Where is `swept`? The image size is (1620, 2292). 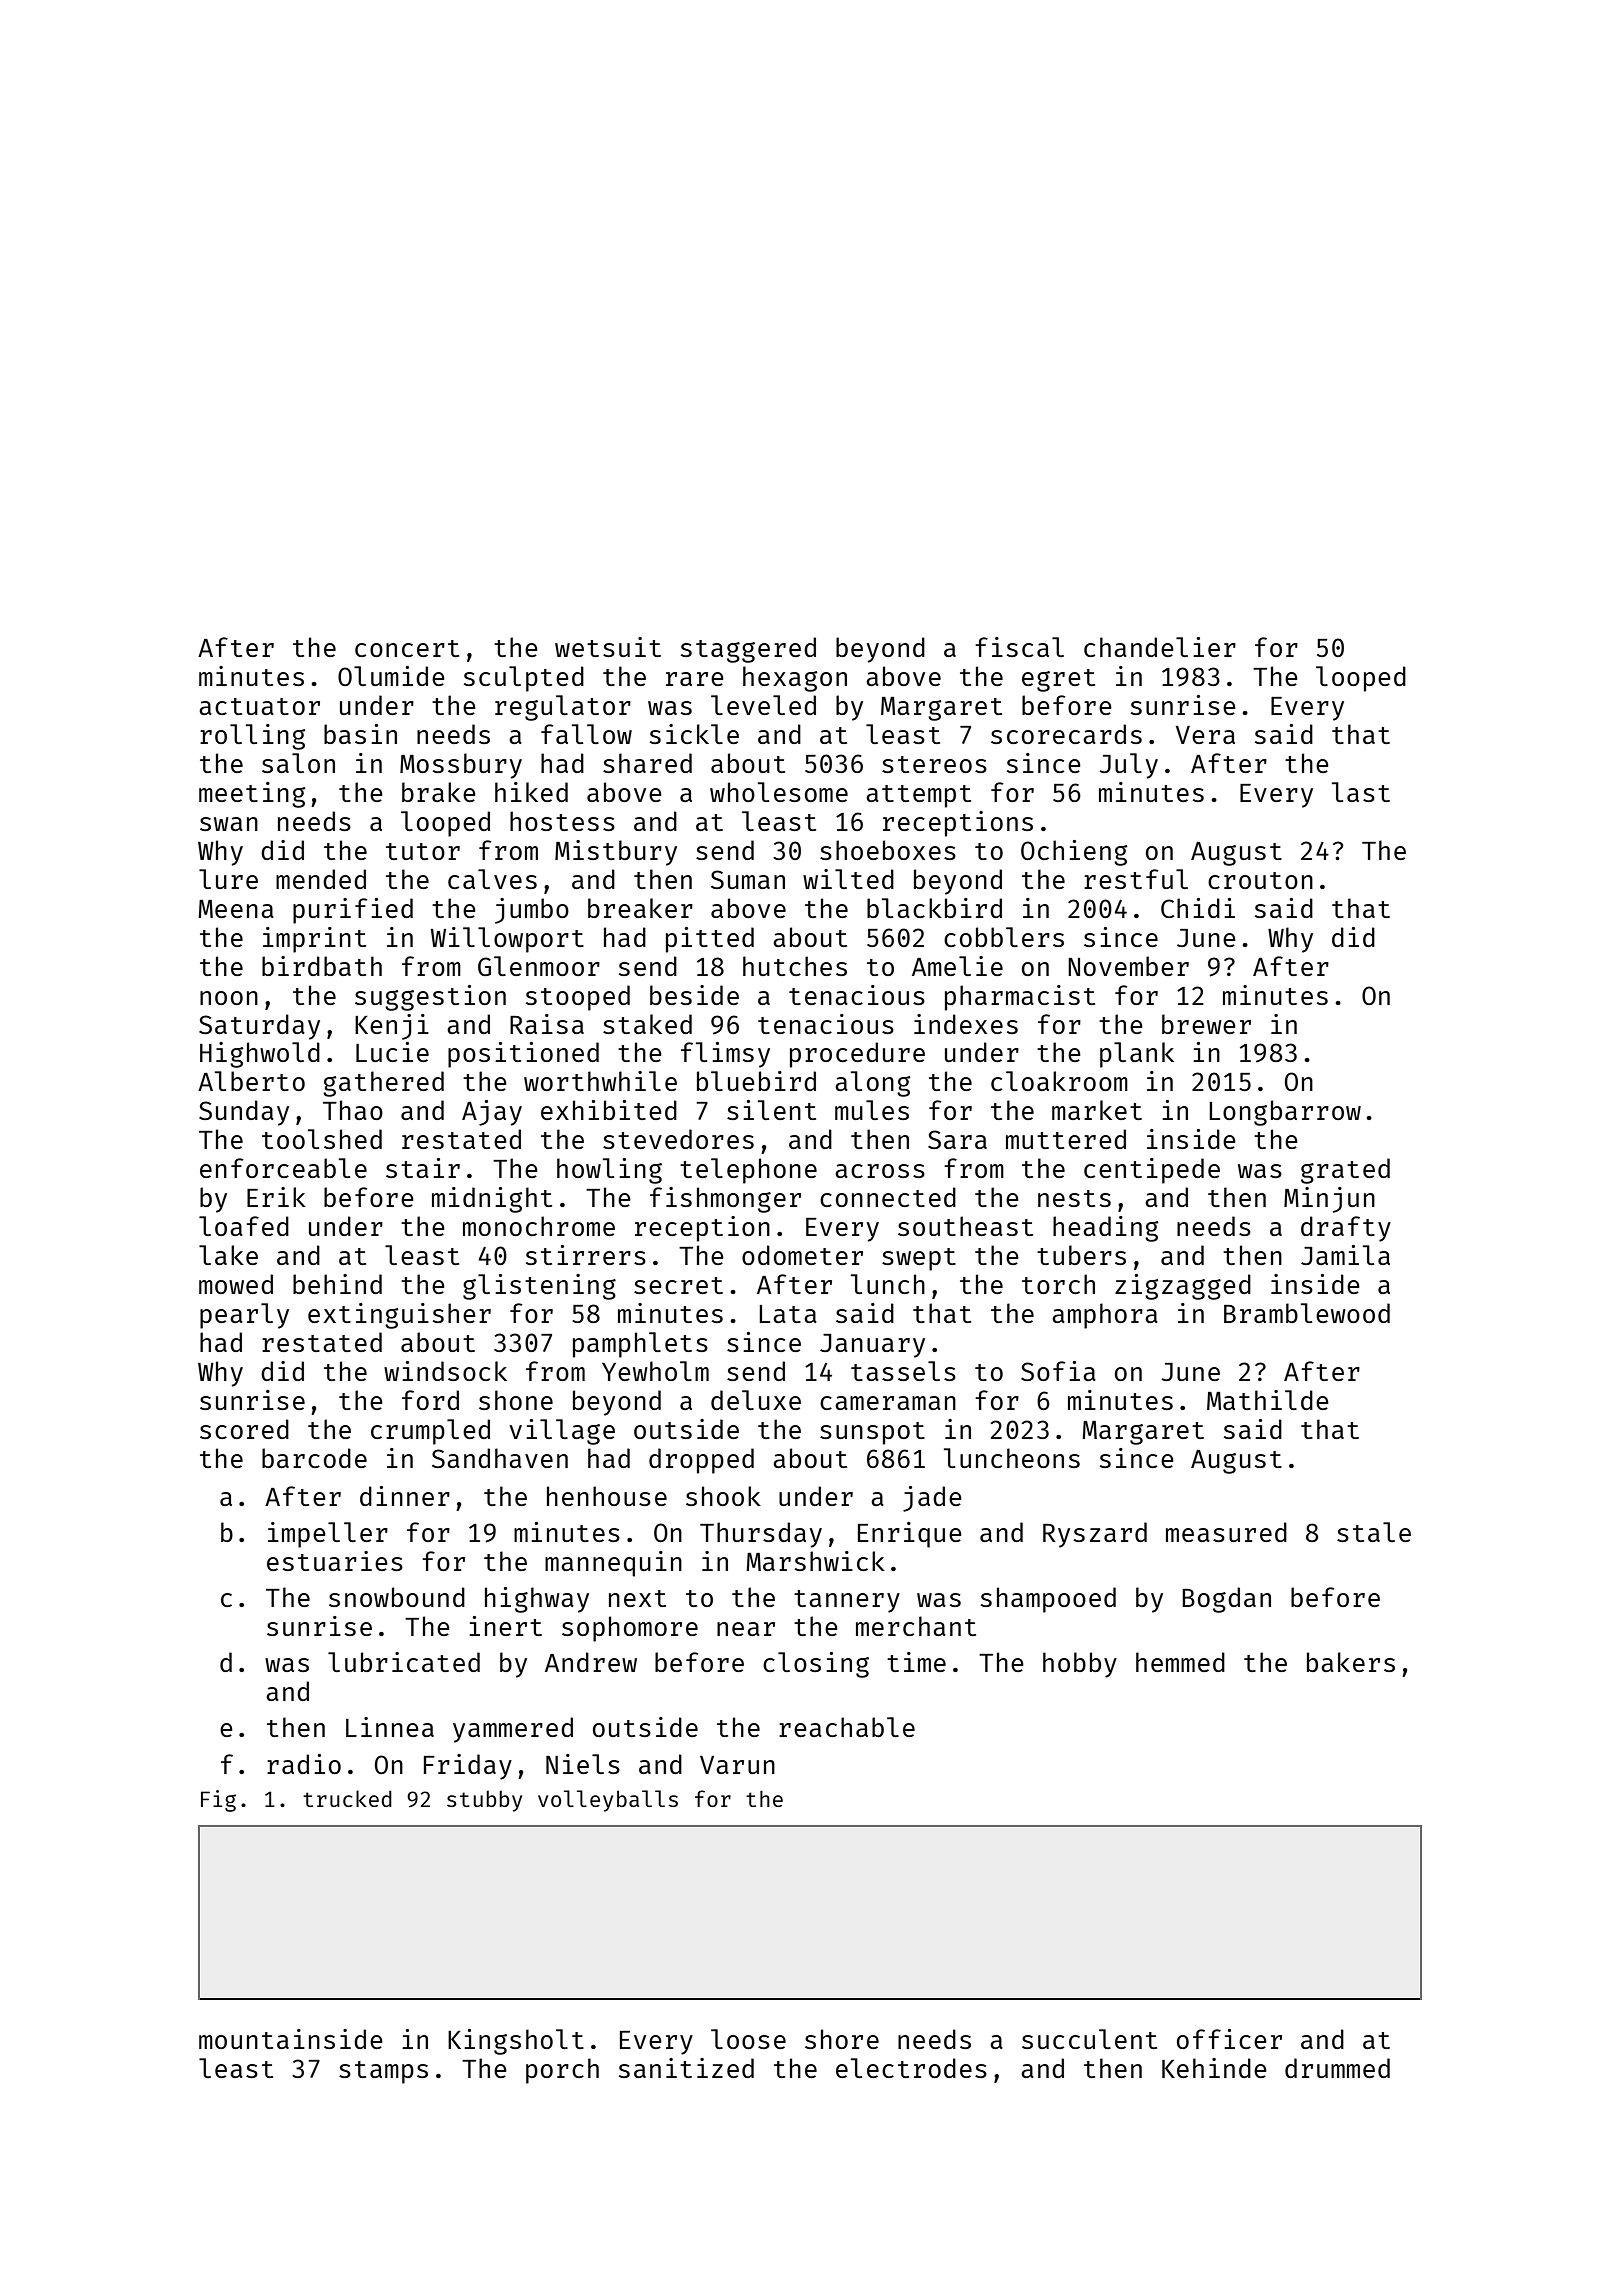
swept is located at coordinates (919, 1259).
